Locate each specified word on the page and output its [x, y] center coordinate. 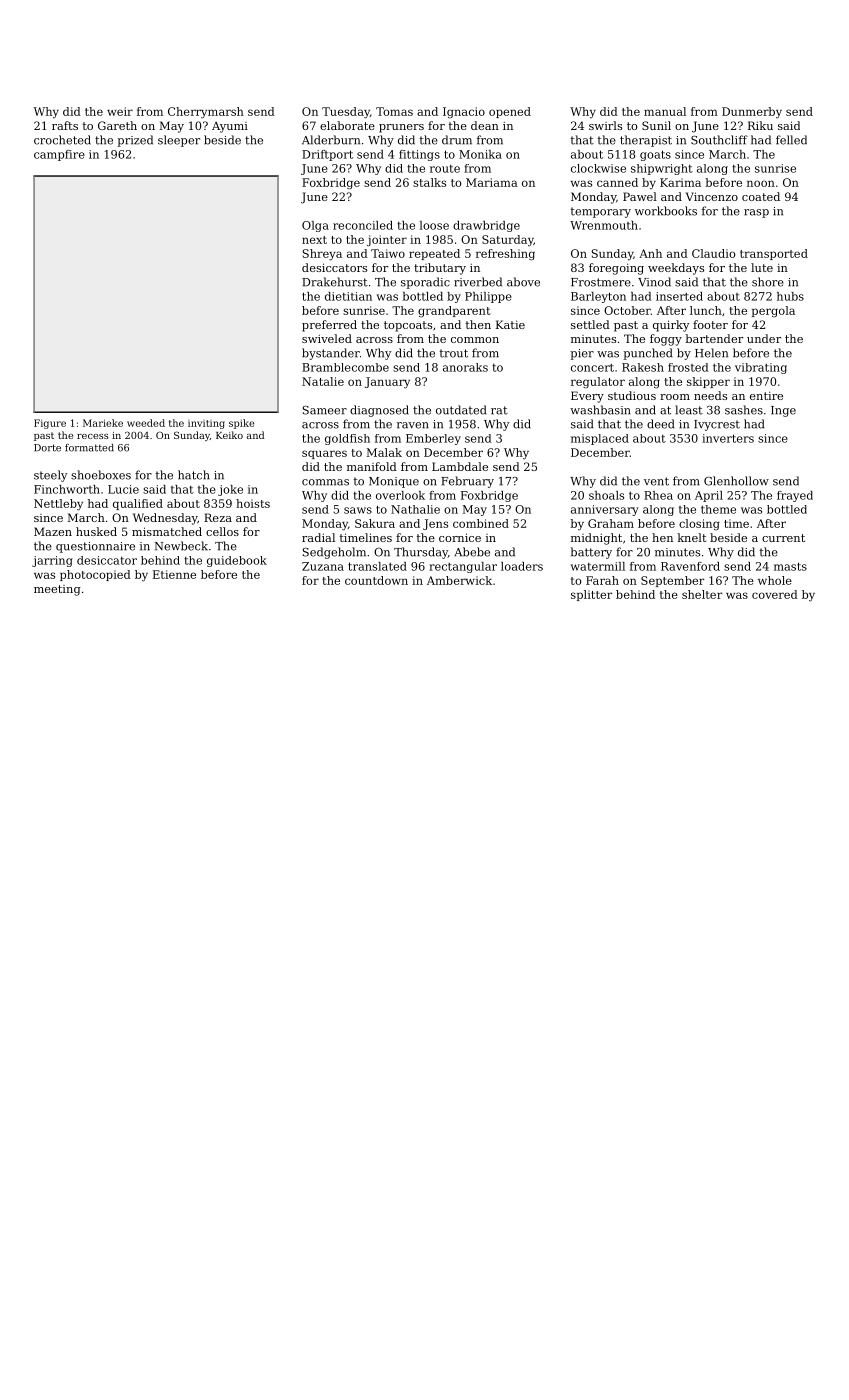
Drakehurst [335, 282]
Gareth [117, 125]
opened [510, 112]
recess [92, 436]
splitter [591, 595]
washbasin [600, 410]
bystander [331, 354]
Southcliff [719, 140]
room [675, 397]
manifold [372, 466]
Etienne [174, 574]
